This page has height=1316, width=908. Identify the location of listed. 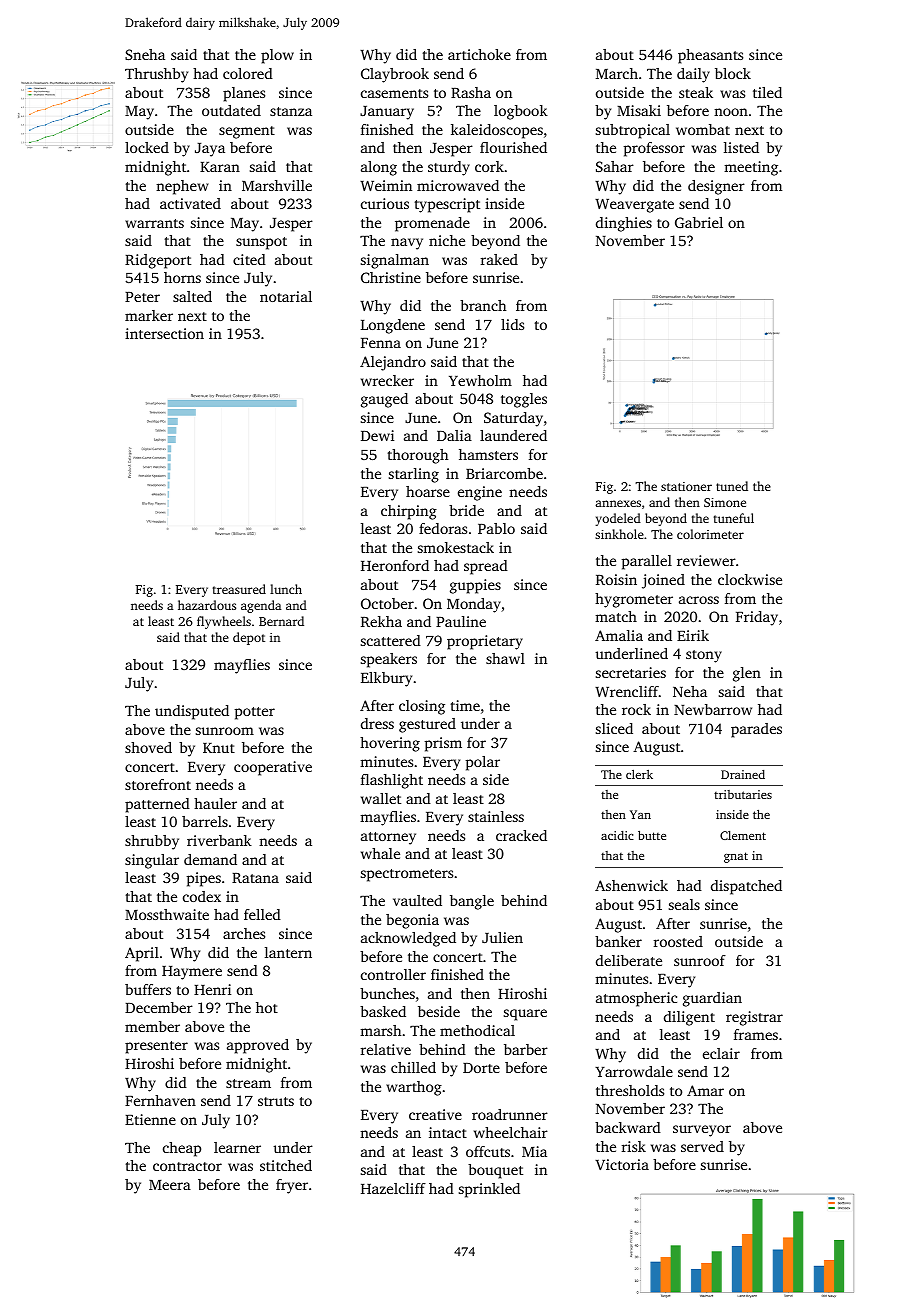
(741, 147).
